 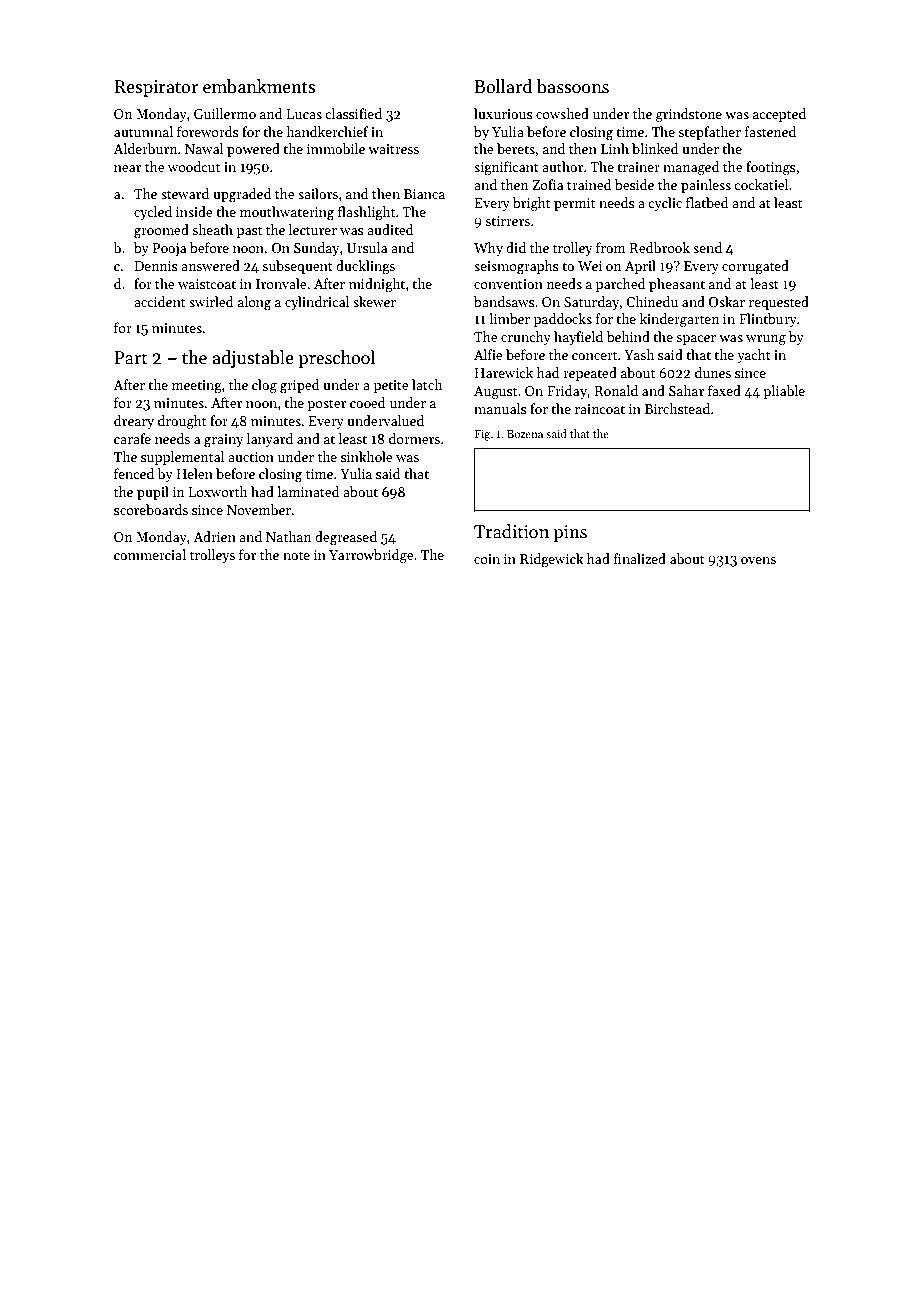 I want to click on latch, so click(x=427, y=384).
